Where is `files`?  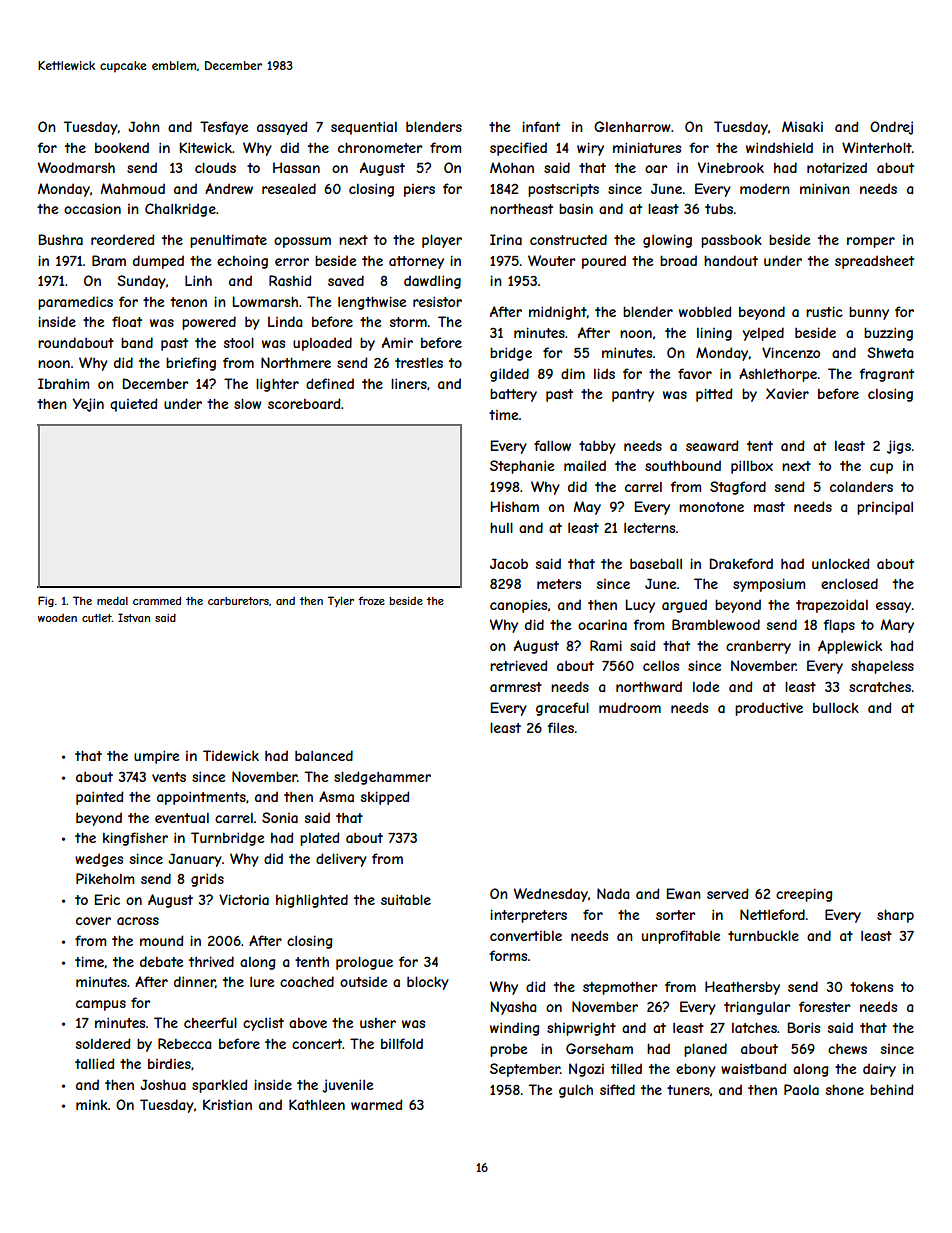 files is located at coordinates (561, 727).
